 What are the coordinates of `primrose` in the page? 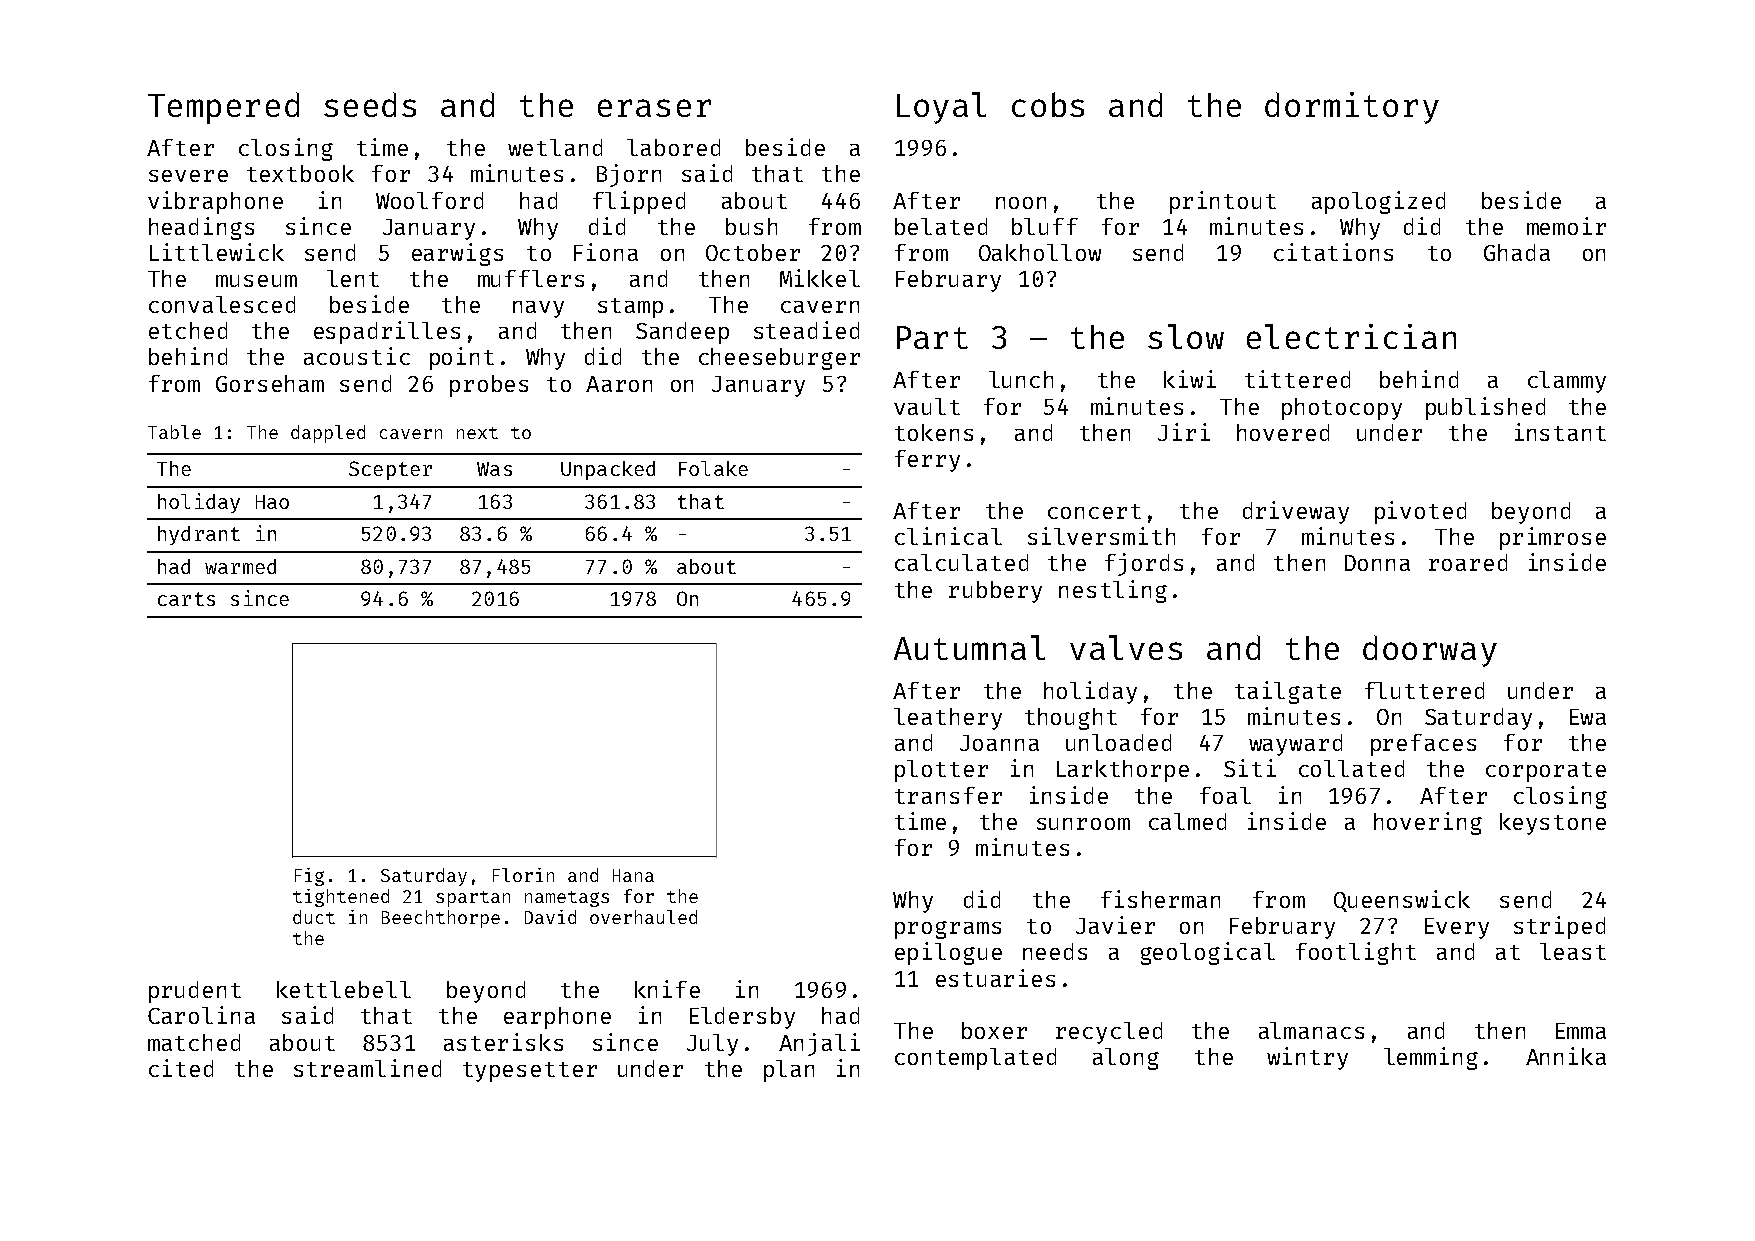 It's located at (1553, 538).
